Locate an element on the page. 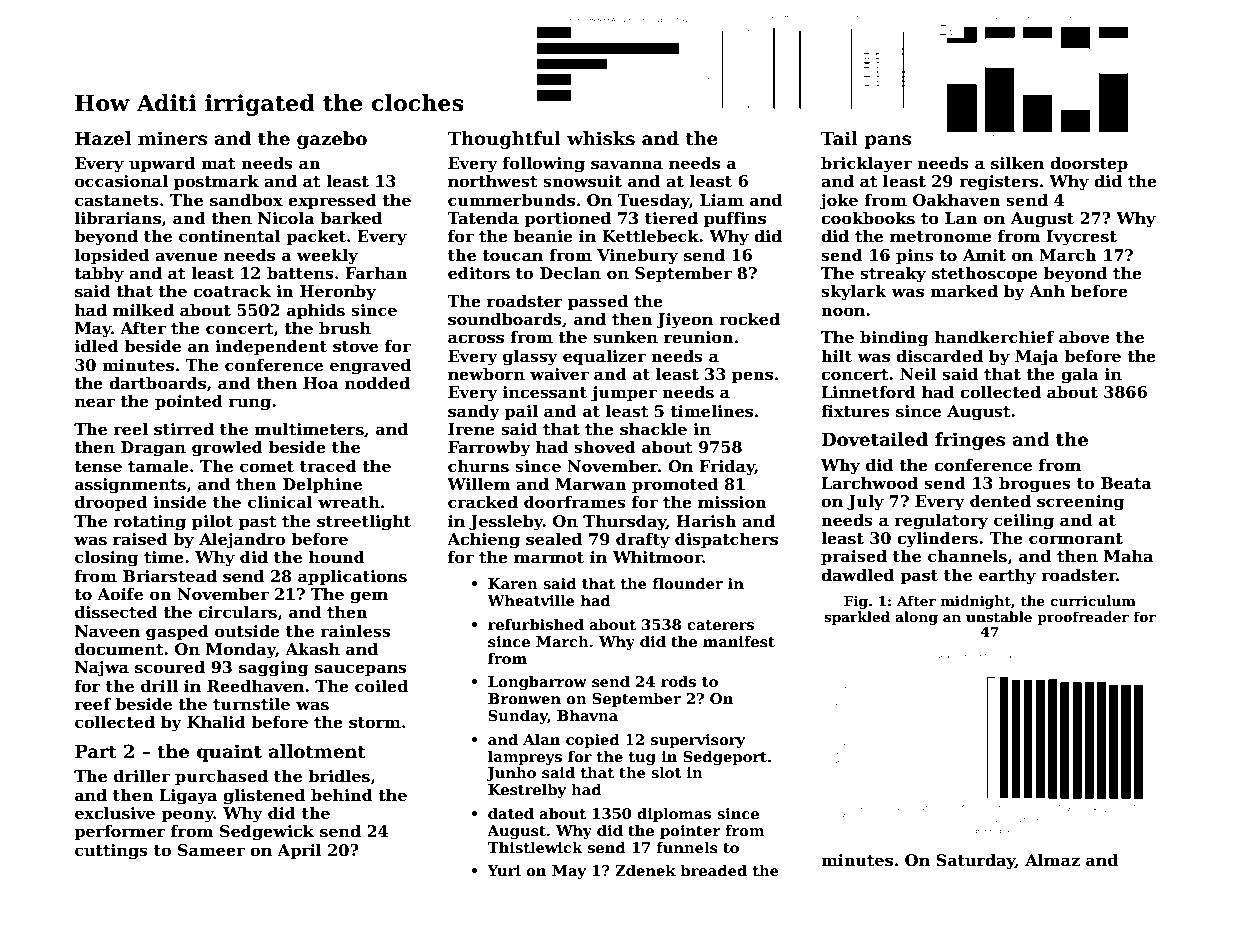 The height and width of the image is (952, 1233). traced is located at coordinates (328, 466).
